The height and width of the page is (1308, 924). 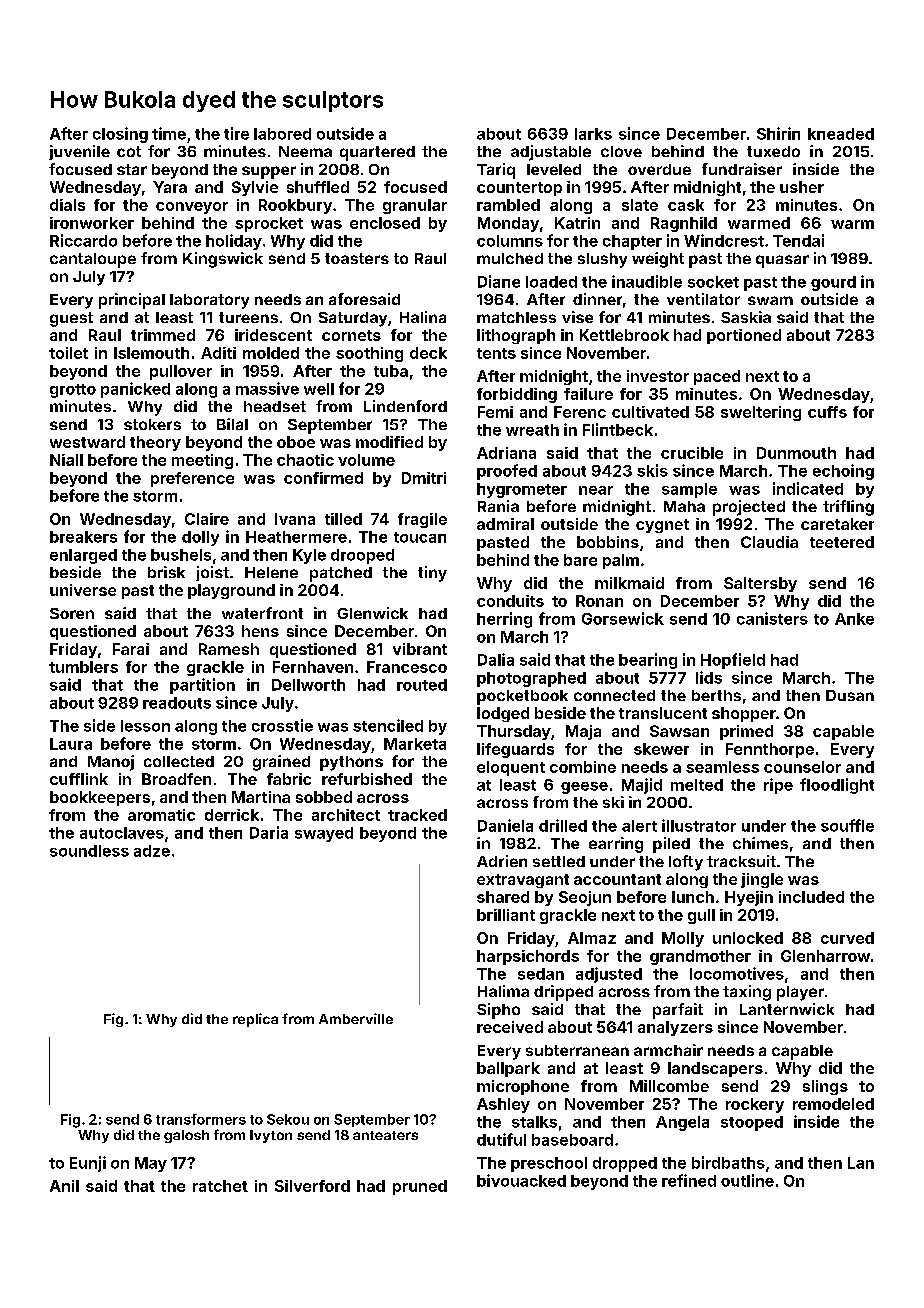 What do you see at coordinates (588, 394) in the page?
I see `failure` at bounding box center [588, 394].
